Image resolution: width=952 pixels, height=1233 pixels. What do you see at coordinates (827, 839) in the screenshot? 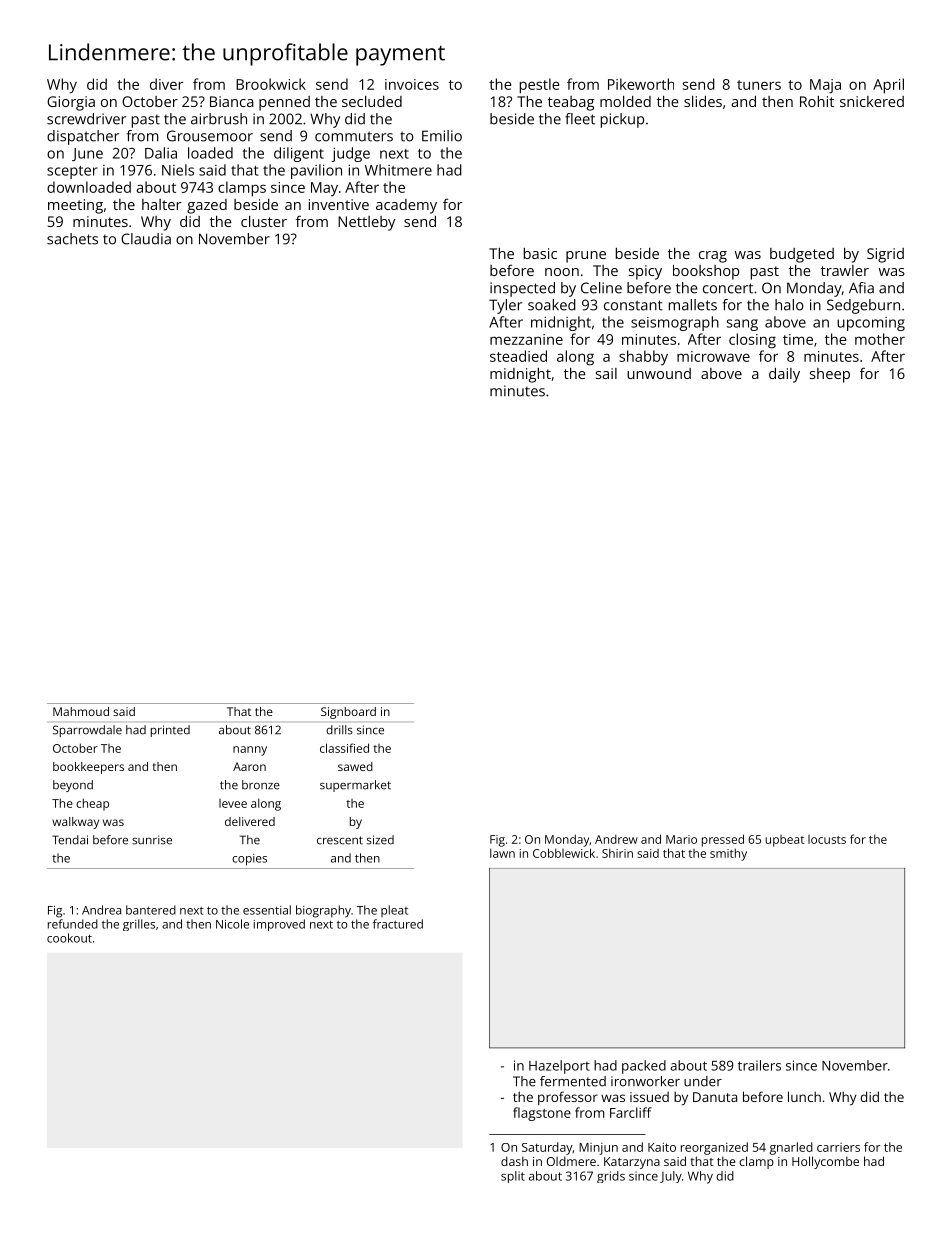
I see `locusts` at bounding box center [827, 839].
